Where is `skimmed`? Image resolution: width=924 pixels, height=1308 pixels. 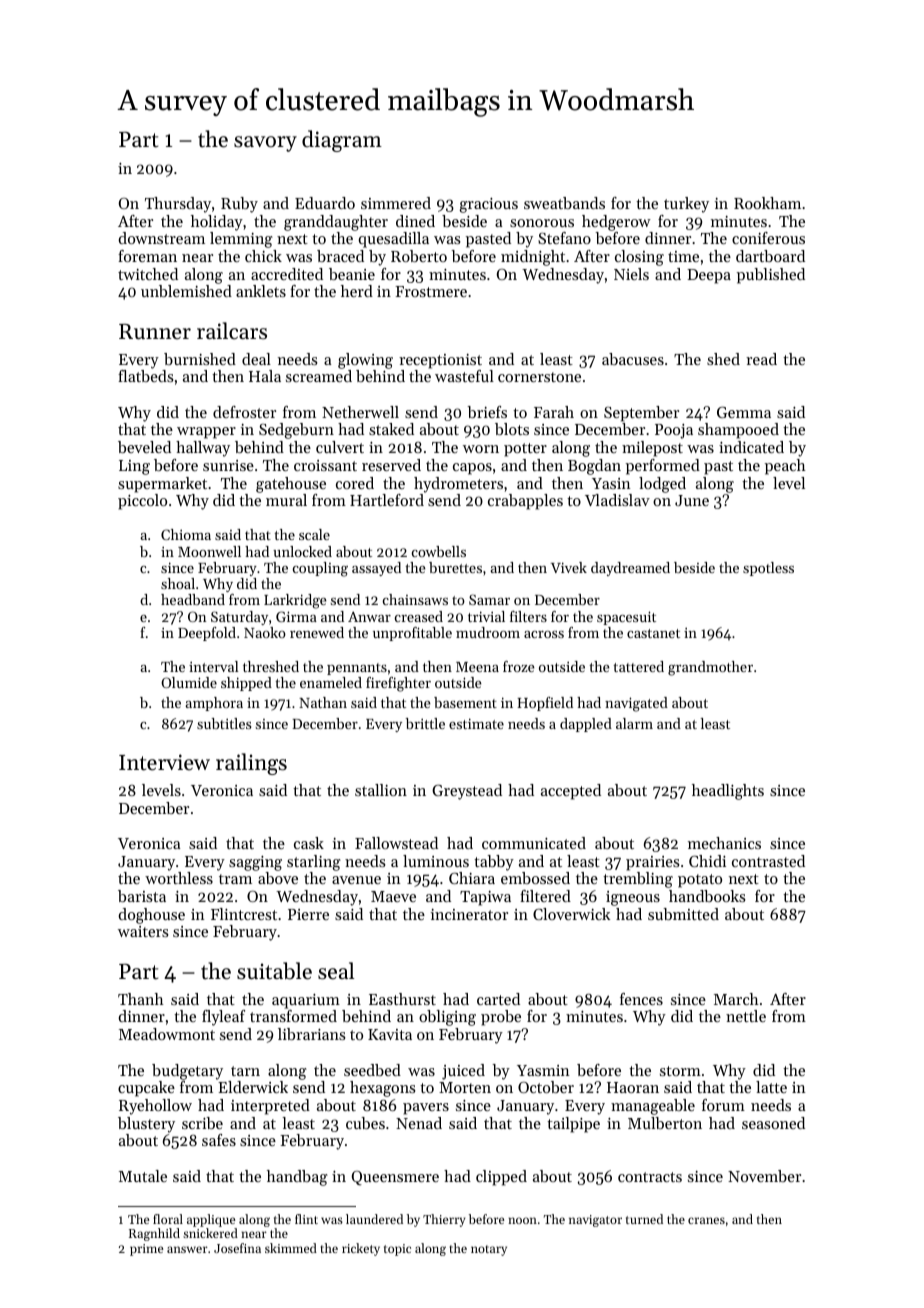 skimmed is located at coordinates (291, 1248).
